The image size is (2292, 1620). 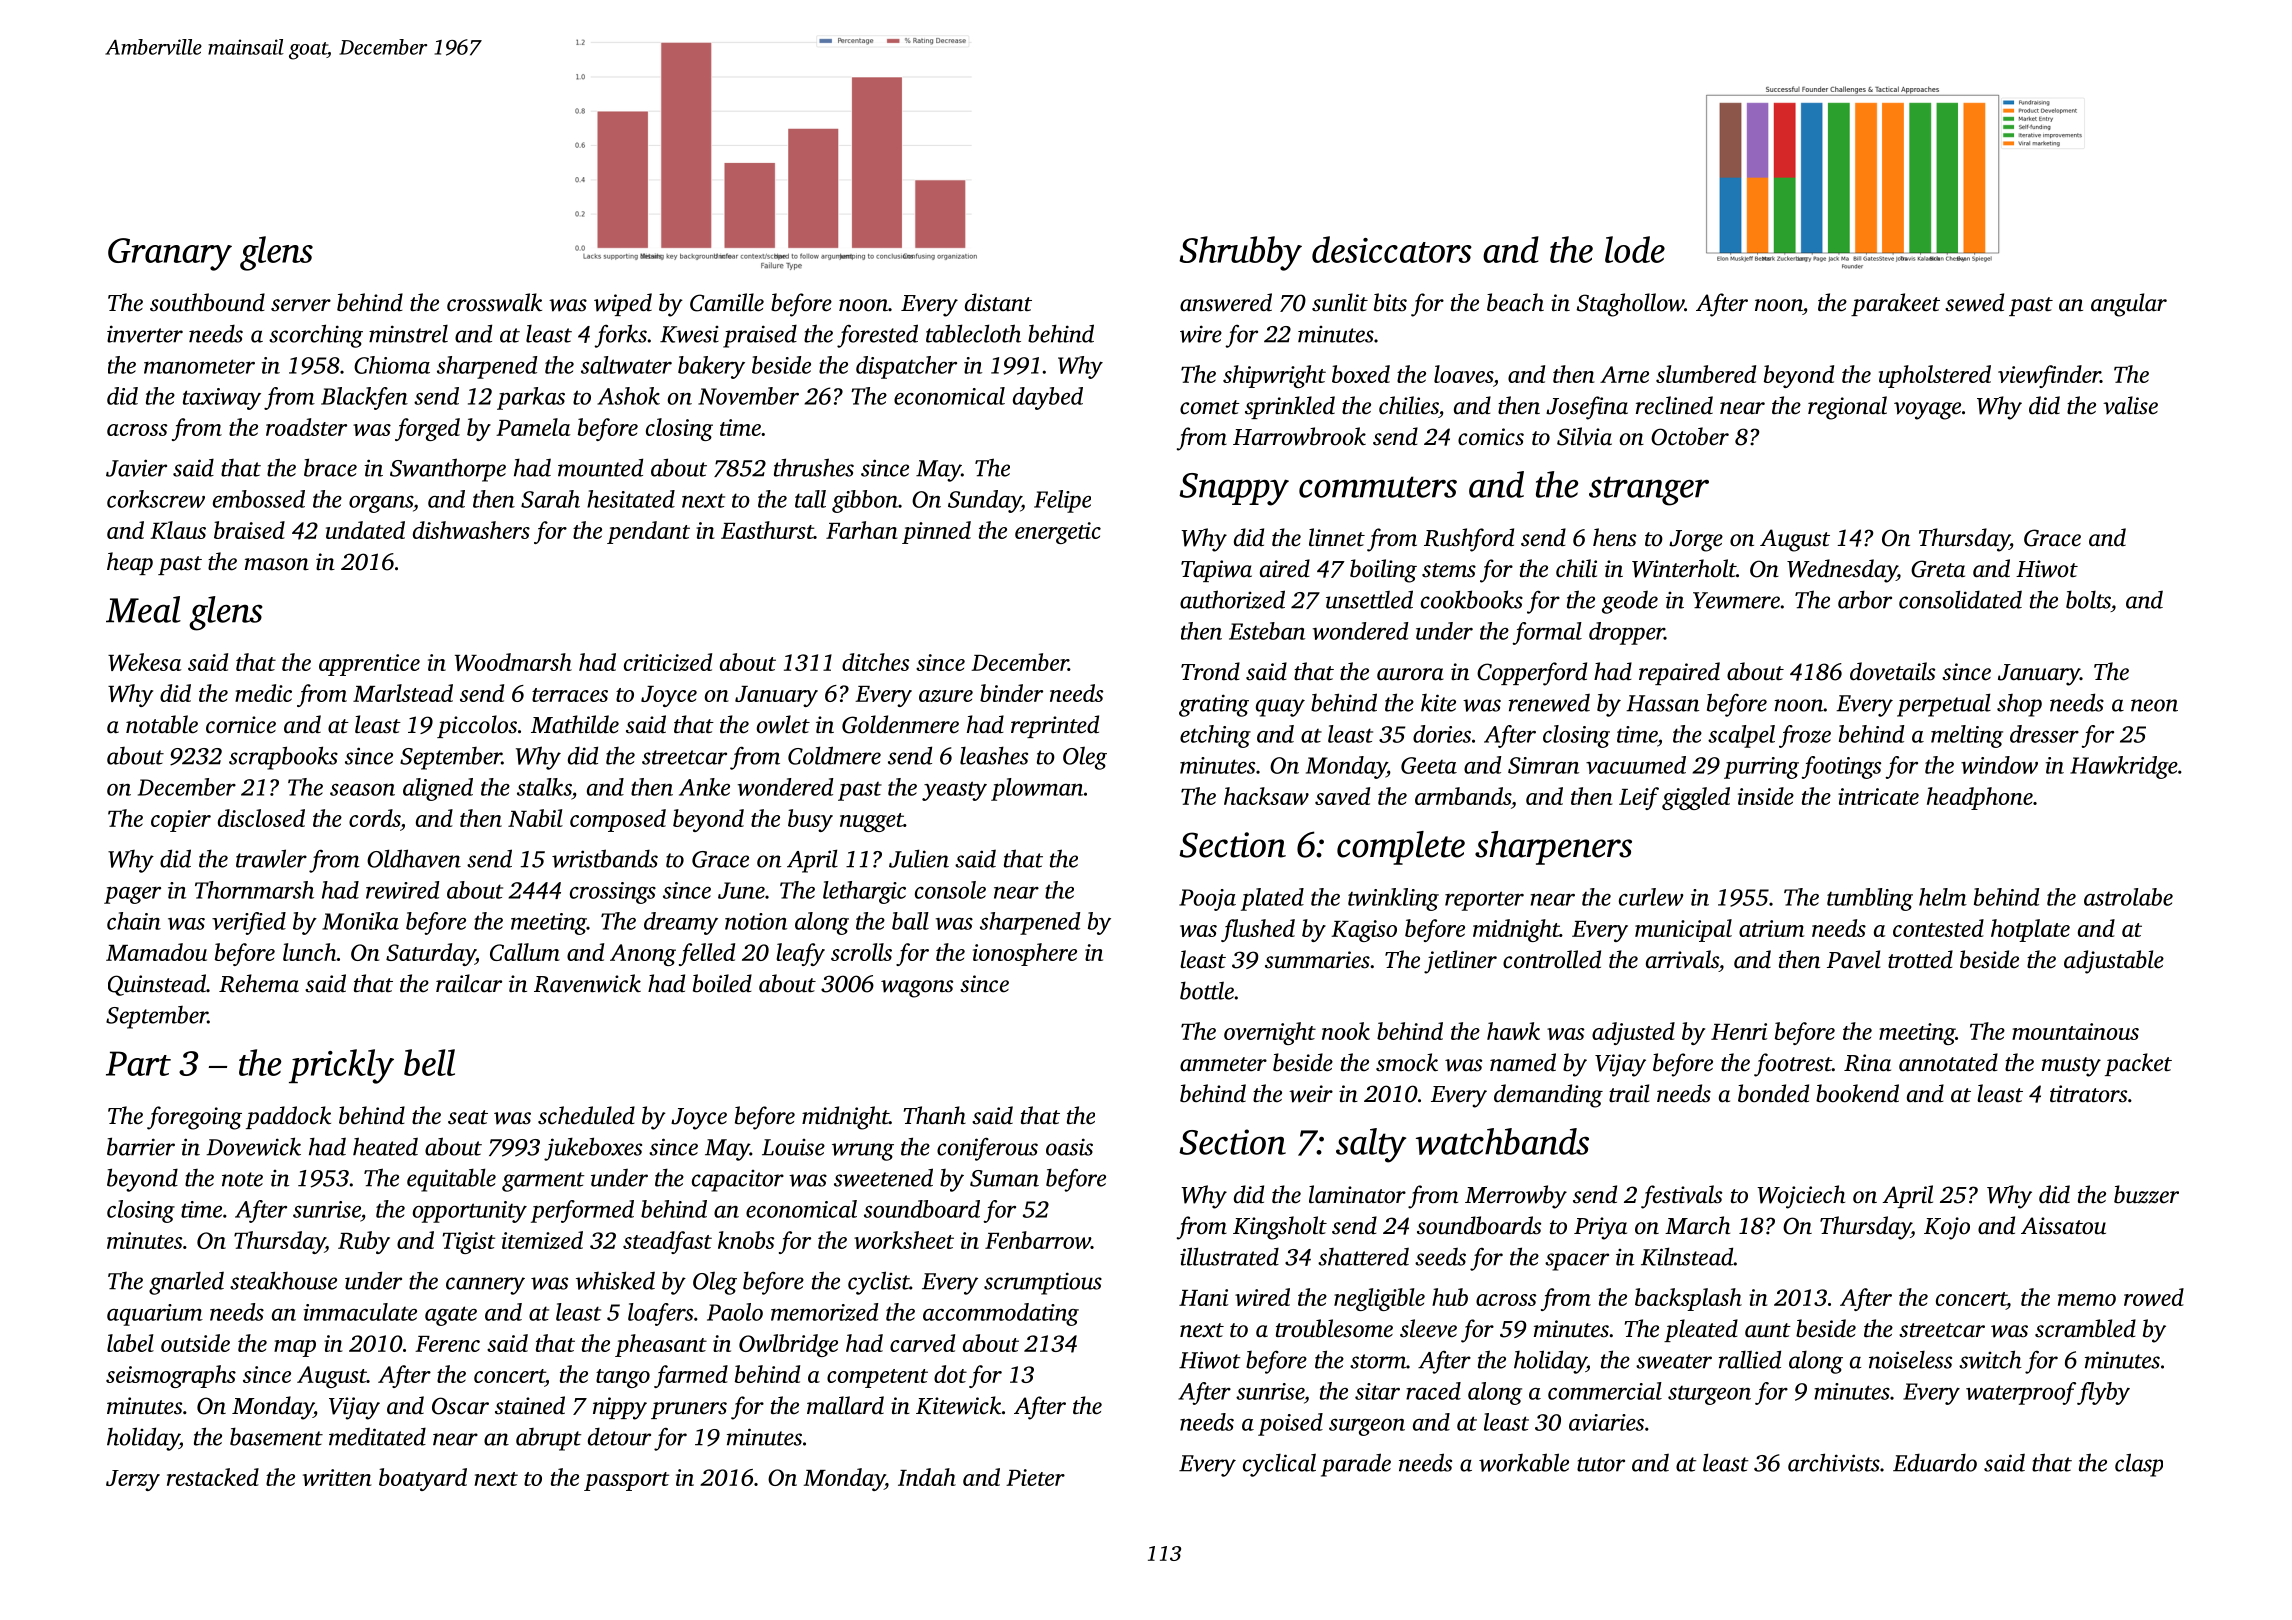 I want to click on Jerzy, so click(x=133, y=1480).
